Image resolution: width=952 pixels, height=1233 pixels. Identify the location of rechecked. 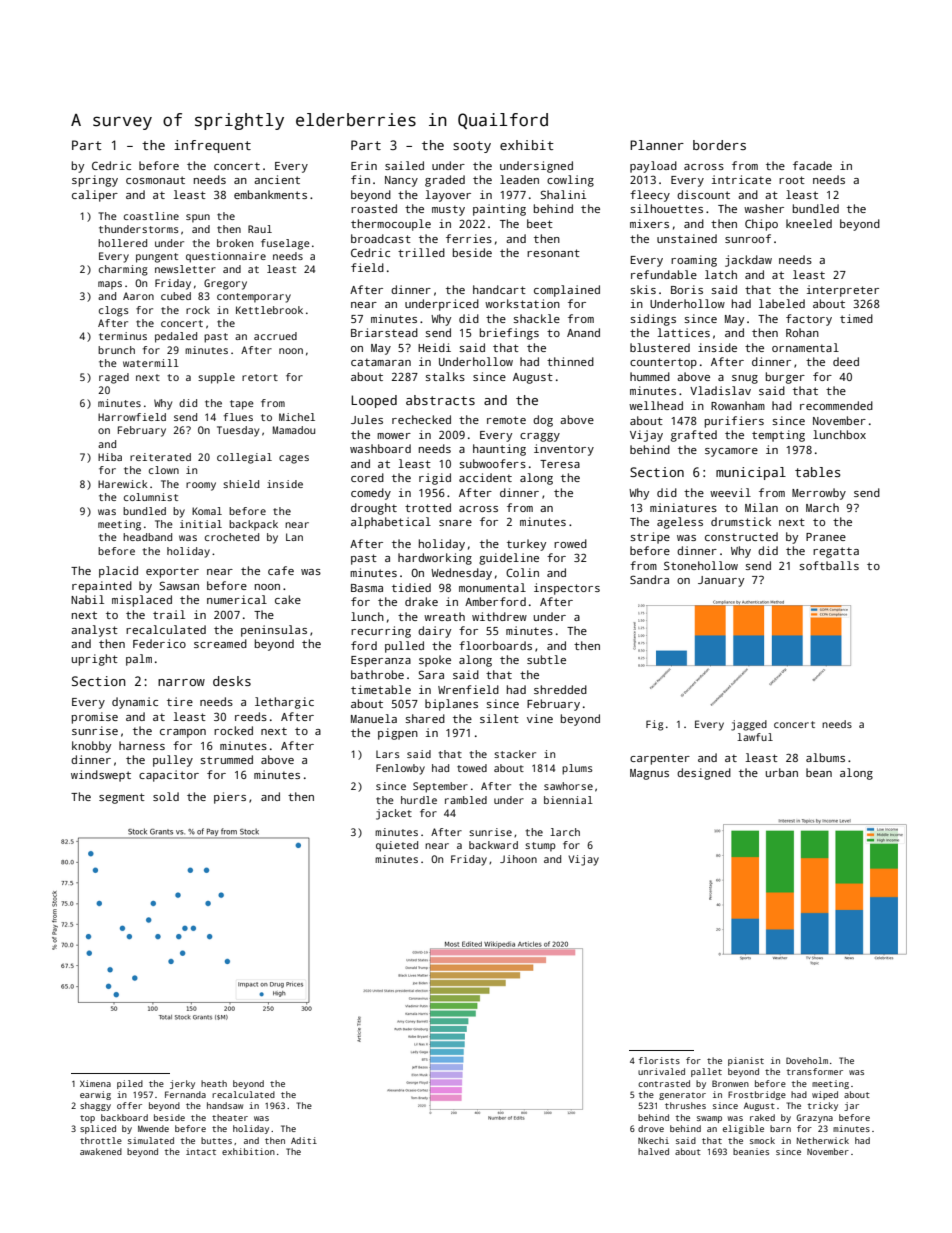
(421, 419).
